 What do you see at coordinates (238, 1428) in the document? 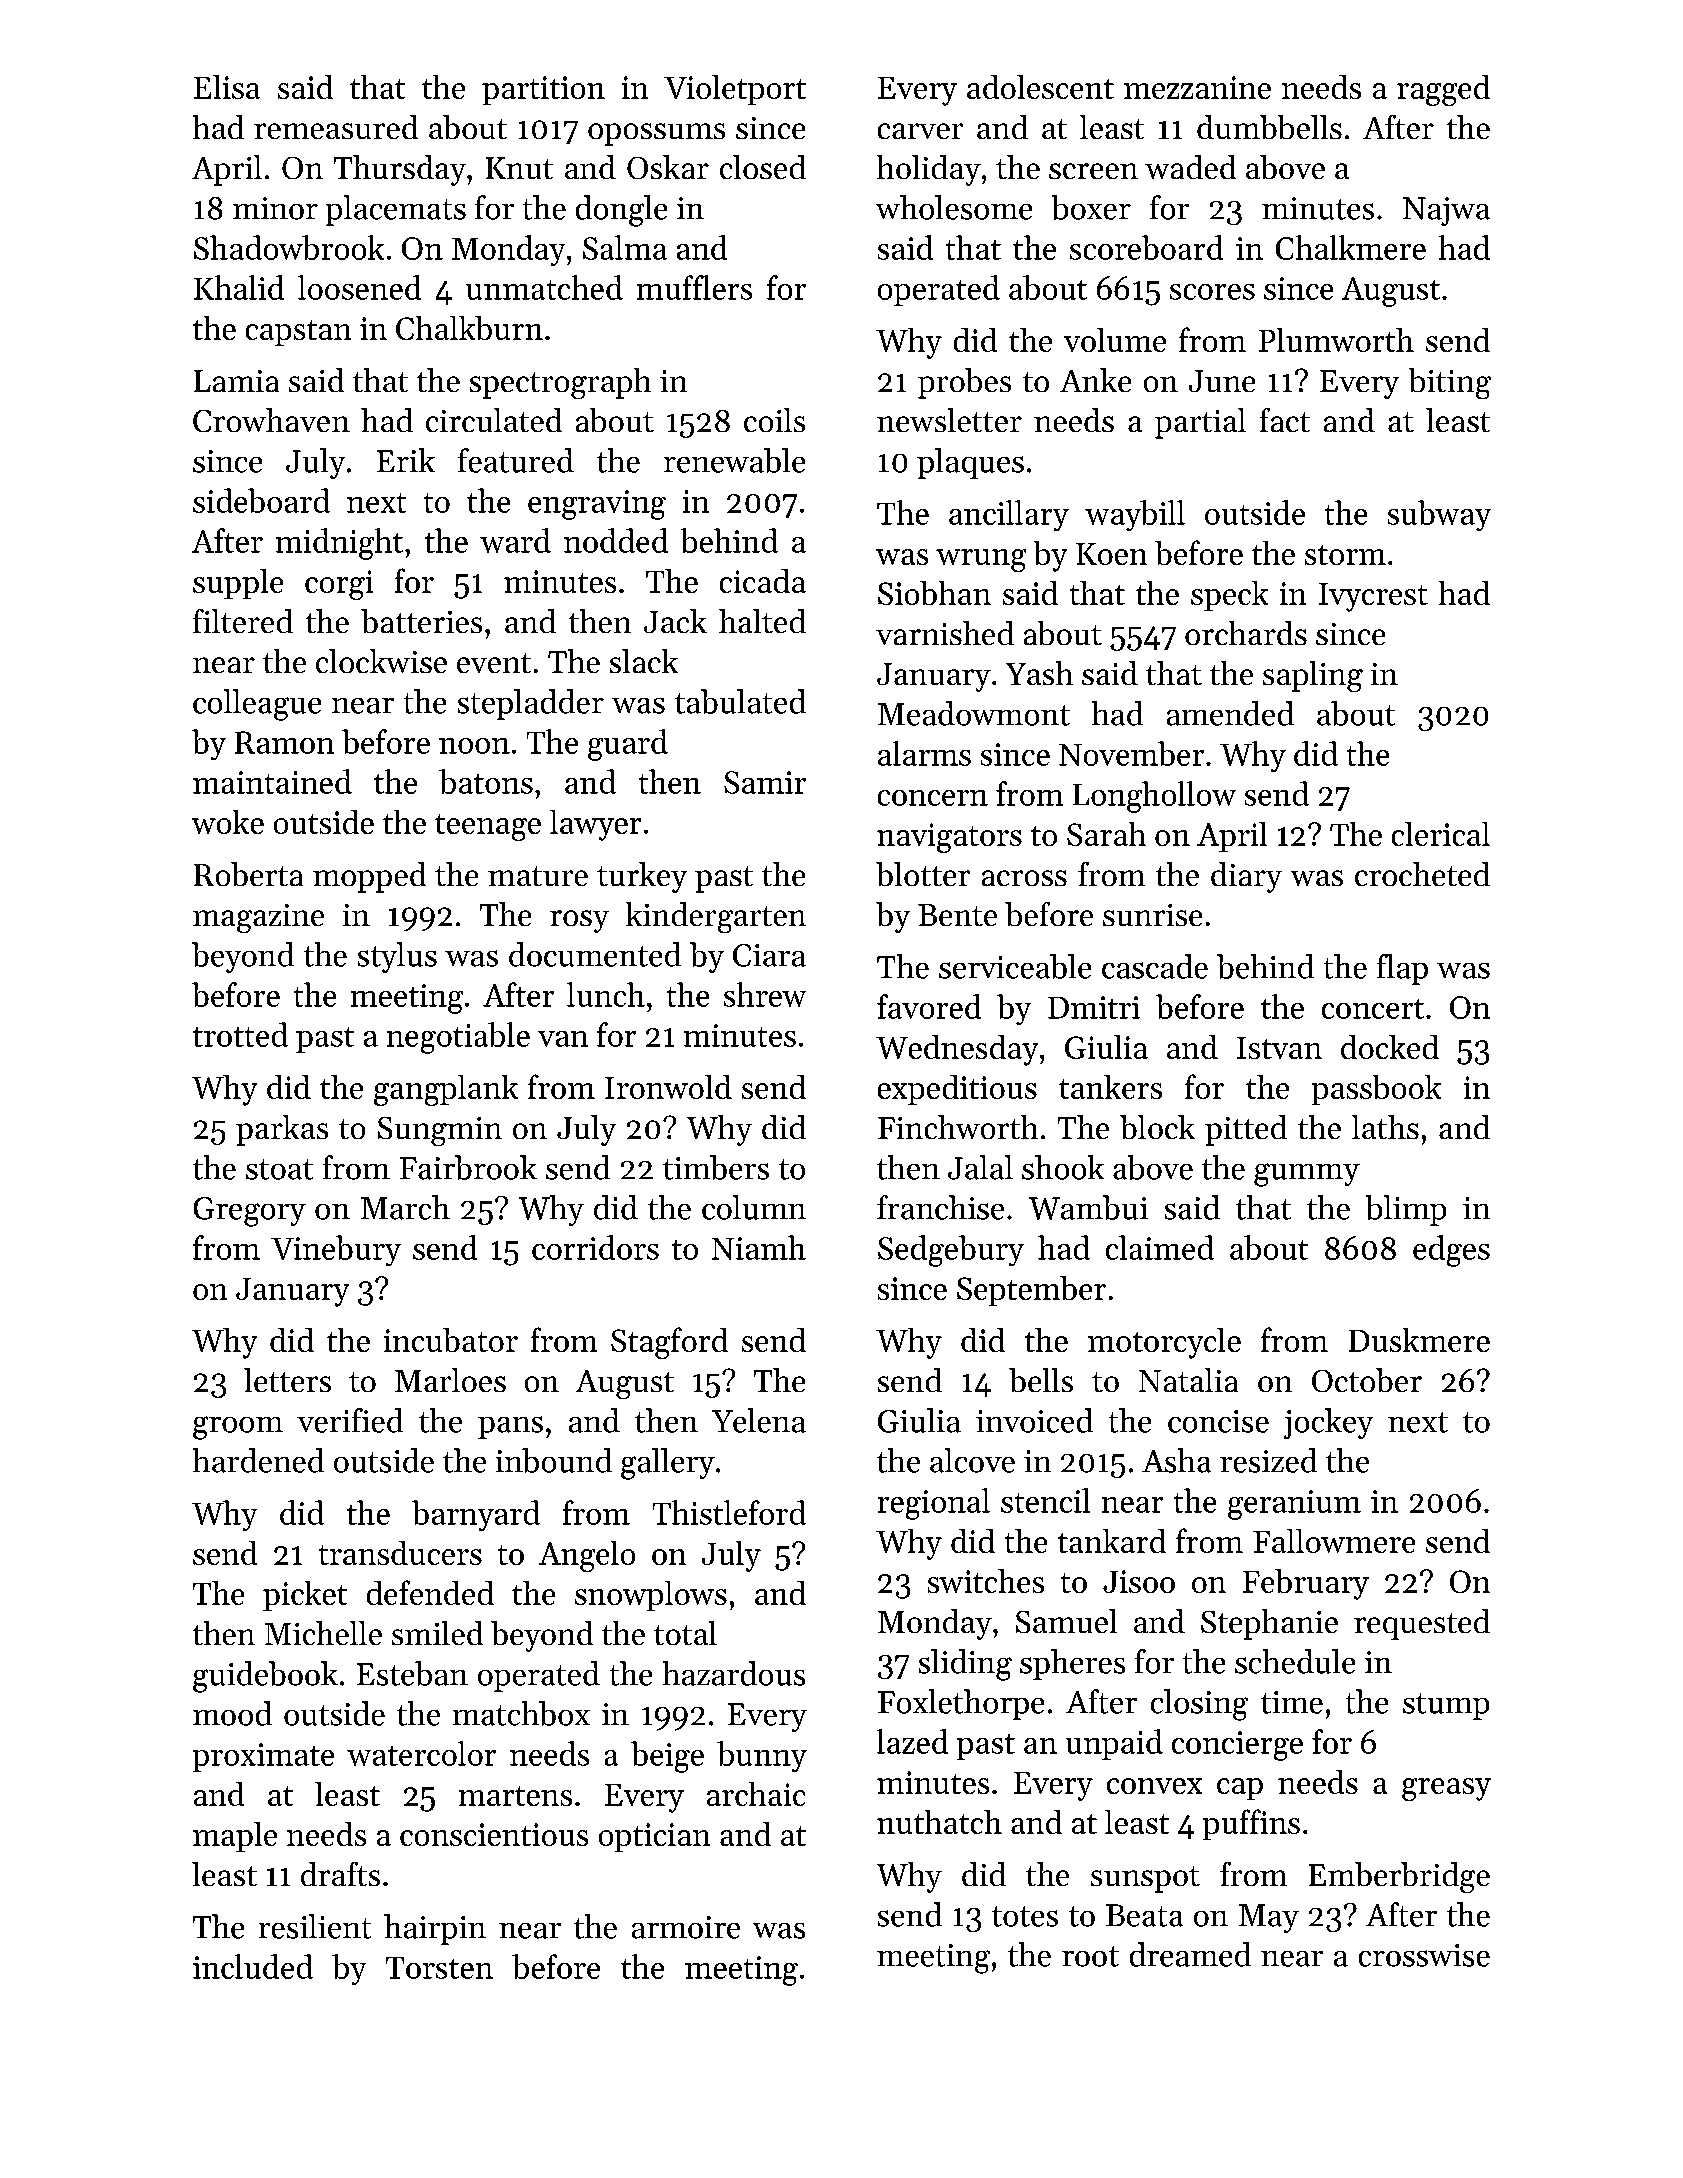
I see `groom` at bounding box center [238, 1428].
